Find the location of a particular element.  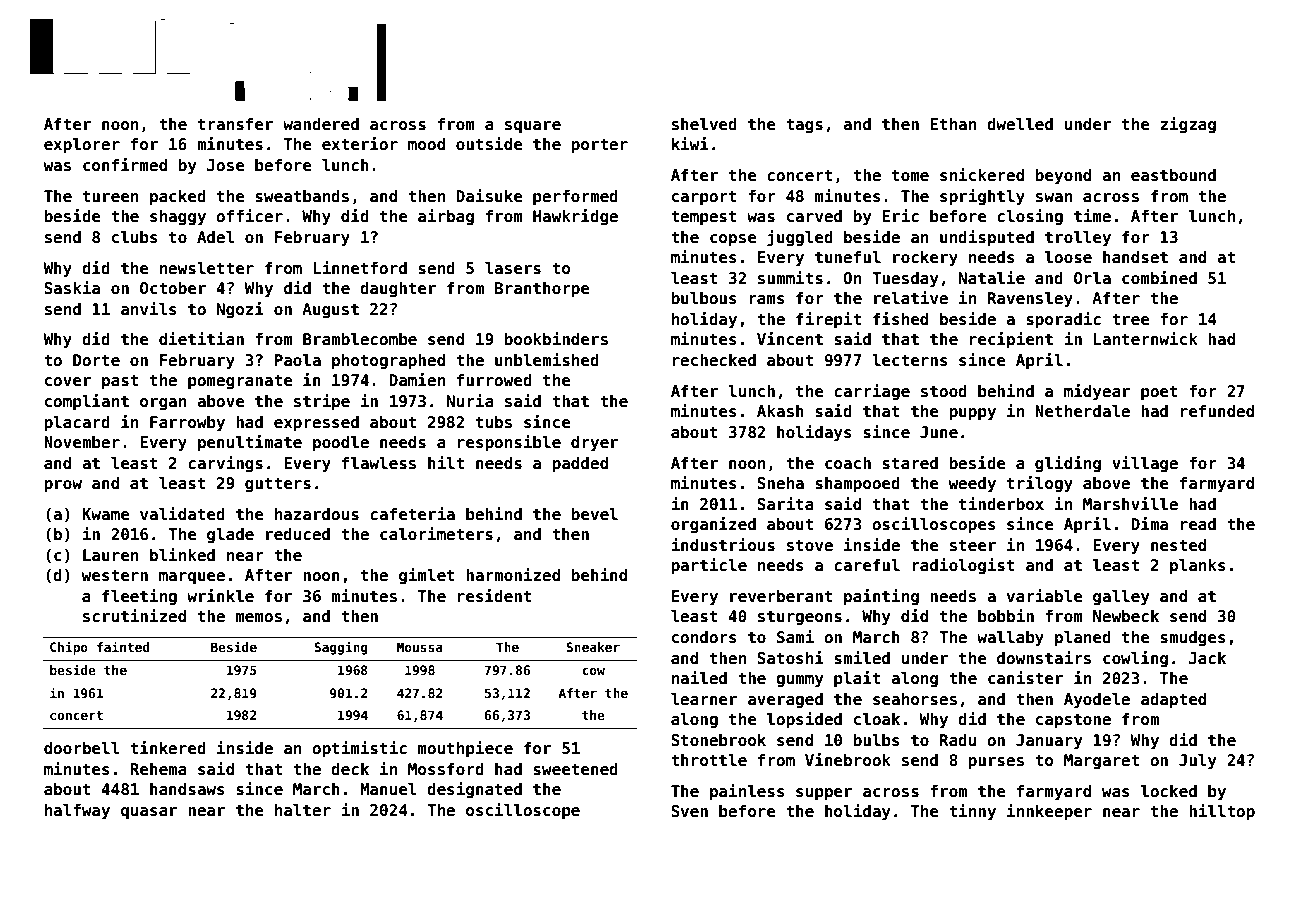

tempest is located at coordinates (704, 218).
